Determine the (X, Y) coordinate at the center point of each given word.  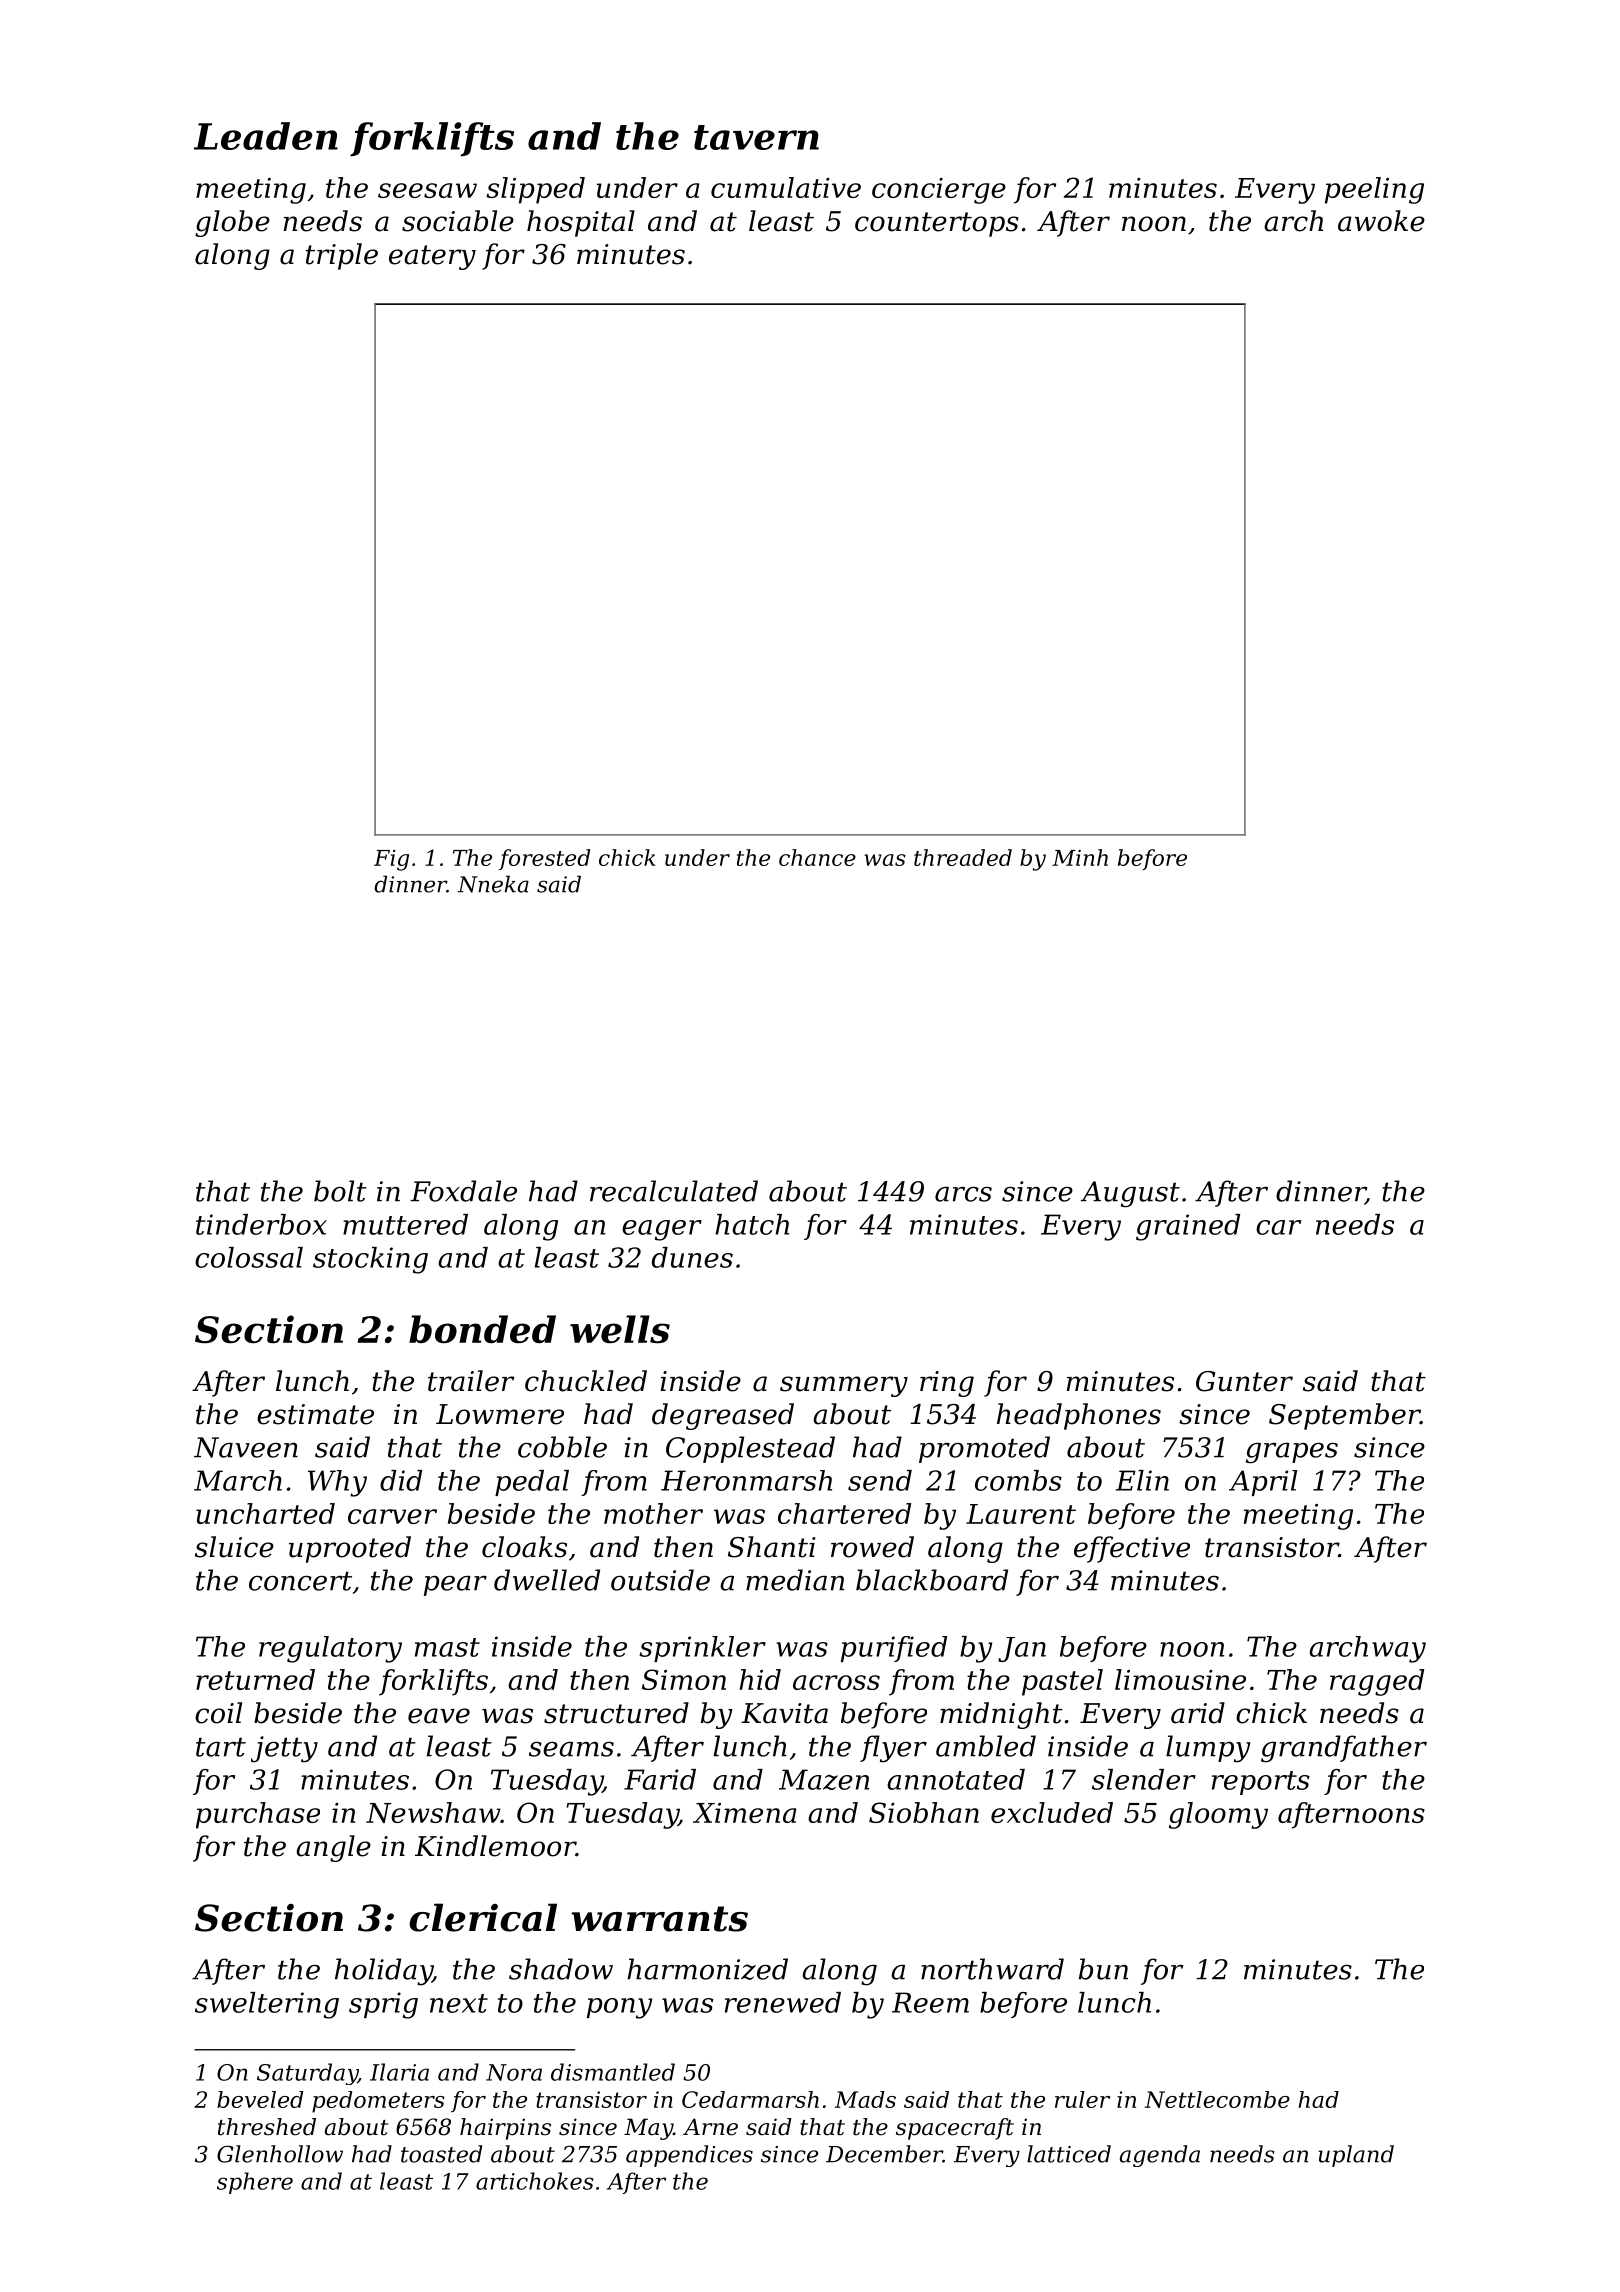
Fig (391, 860)
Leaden (266, 136)
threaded (963, 857)
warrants (660, 1919)
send (880, 1480)
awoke (1381, 221)
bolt (340, 1191)
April (1263, 1483)
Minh (1080, 857)
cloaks (524, 1547)
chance (817, 857)
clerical (483, 1917)
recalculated (674, 1191)
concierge (939, 191)
